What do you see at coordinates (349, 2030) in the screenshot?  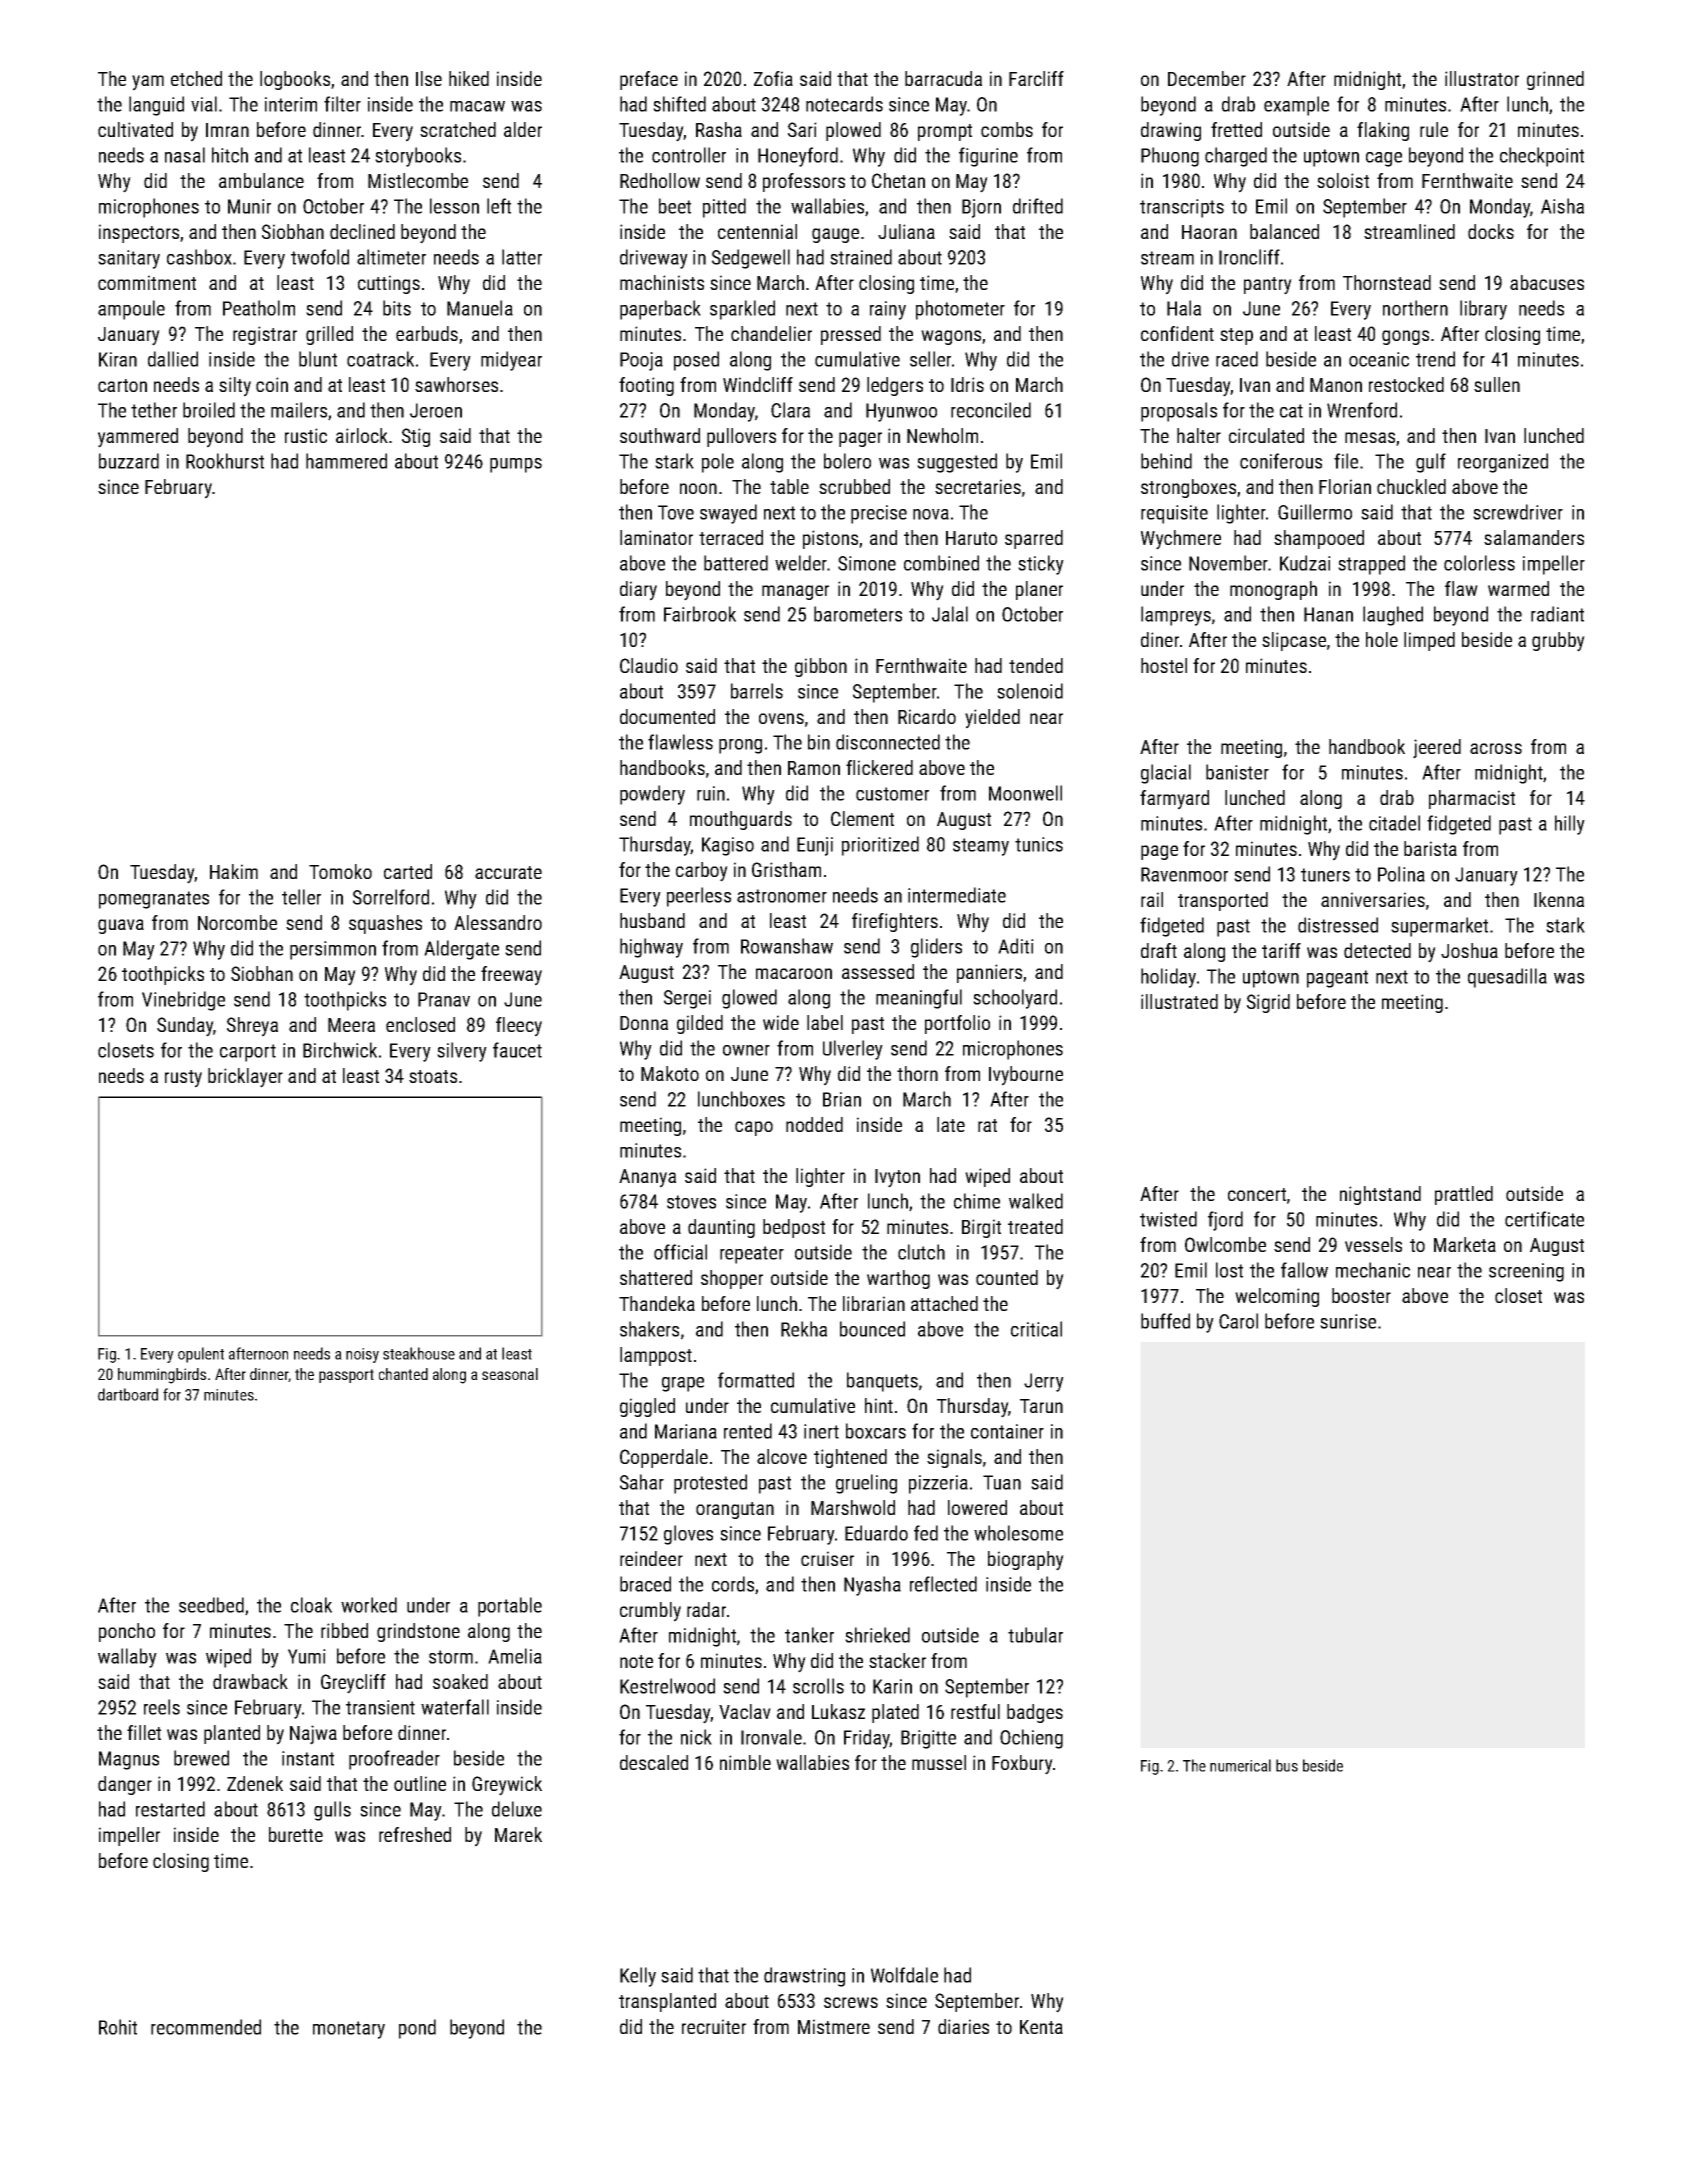 I see `monetary` at bounding box center [349, 2030].
